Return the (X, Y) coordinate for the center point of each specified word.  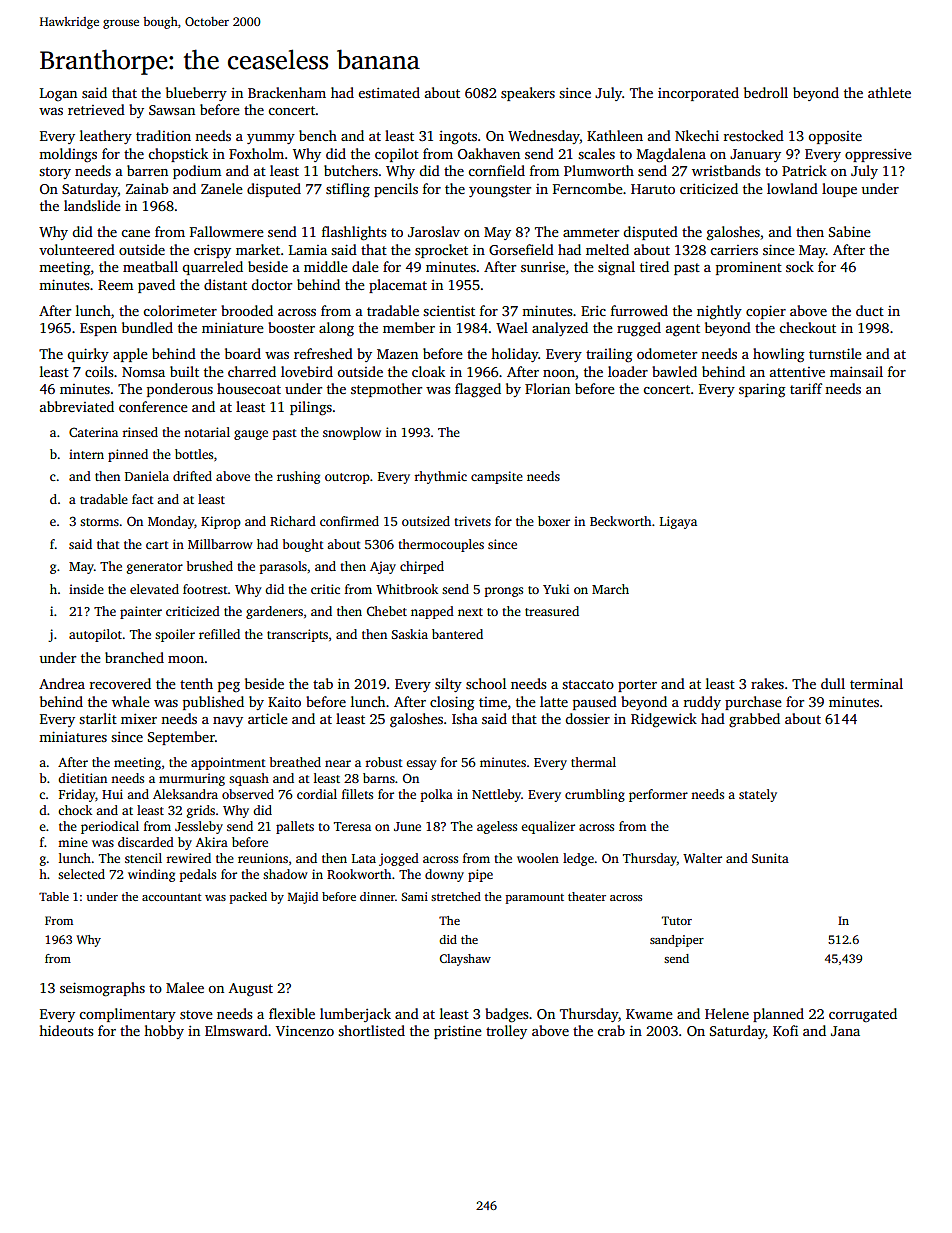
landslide (92, 205)
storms (99, 522)
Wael (512, 327)
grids (201, 811)
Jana (845, 1031)
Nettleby (496, 795)
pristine (458, 1032)
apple (130, 355)
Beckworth (620, 521)
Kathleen (615, 135)
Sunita (770, 858)
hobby (164, 1032)
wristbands (726, 170)
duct (870, 310)
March (610, 589)
